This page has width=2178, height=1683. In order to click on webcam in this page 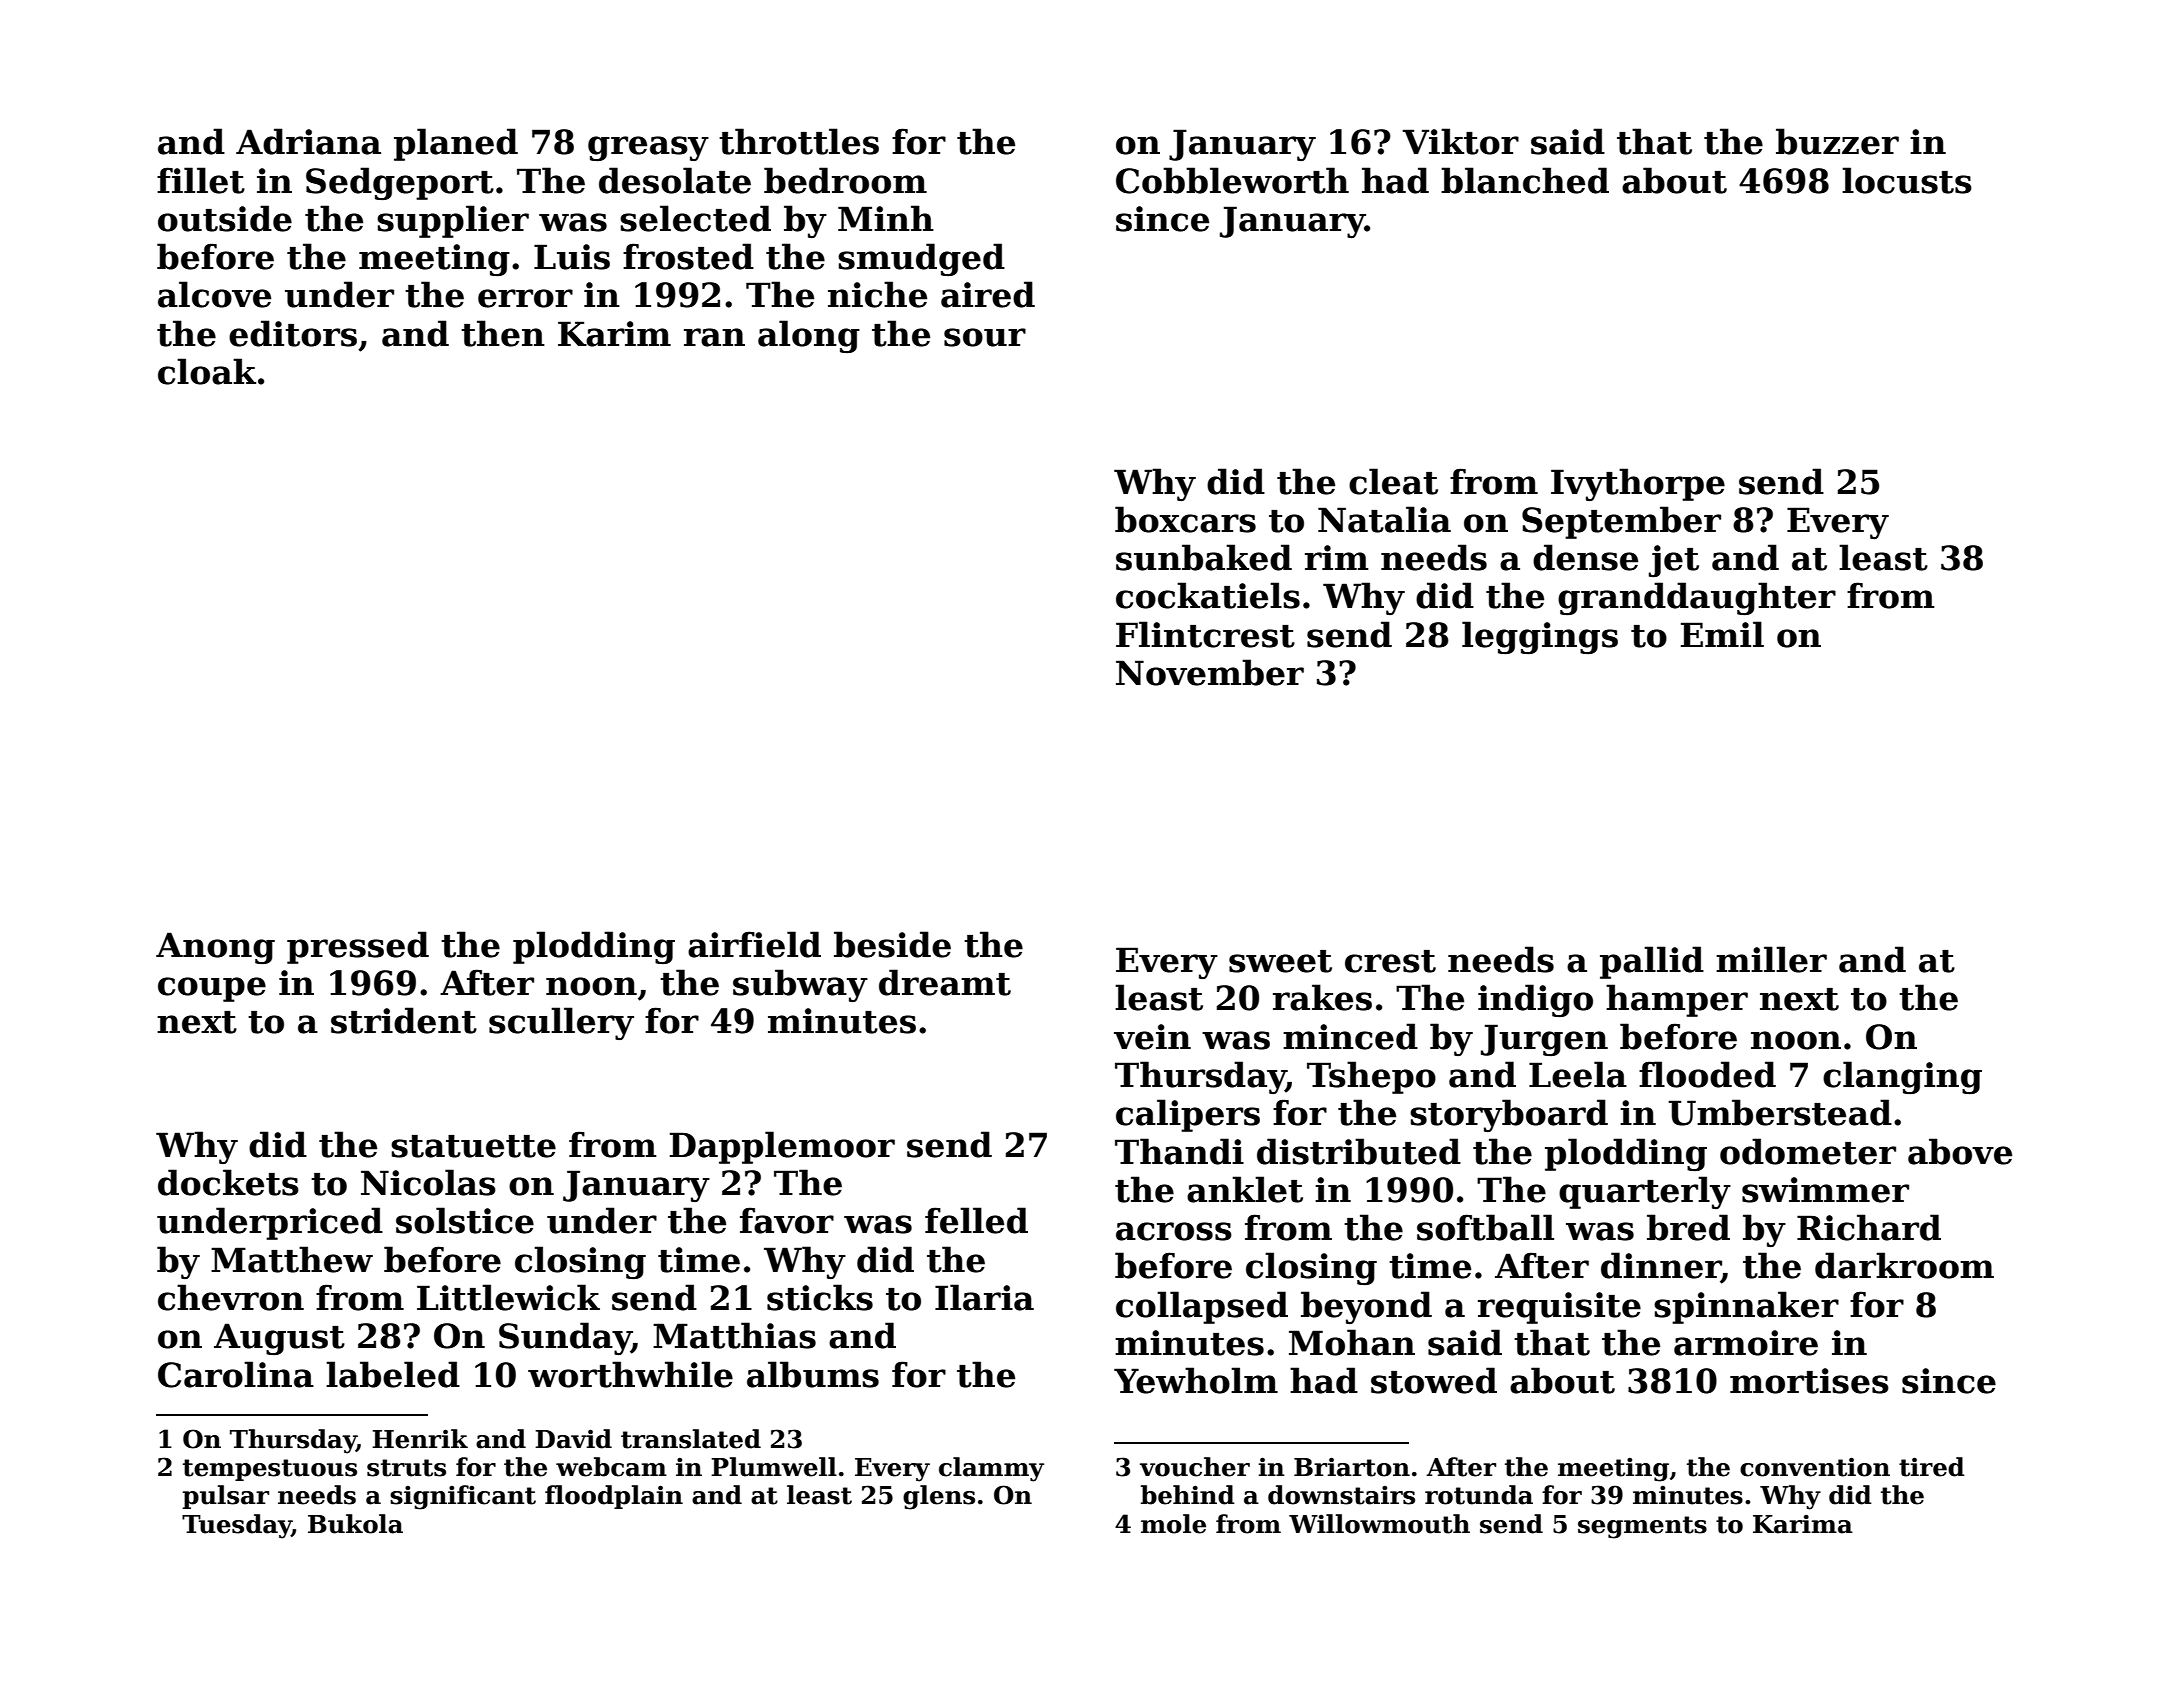, I will do `click(611, 1467)`.
